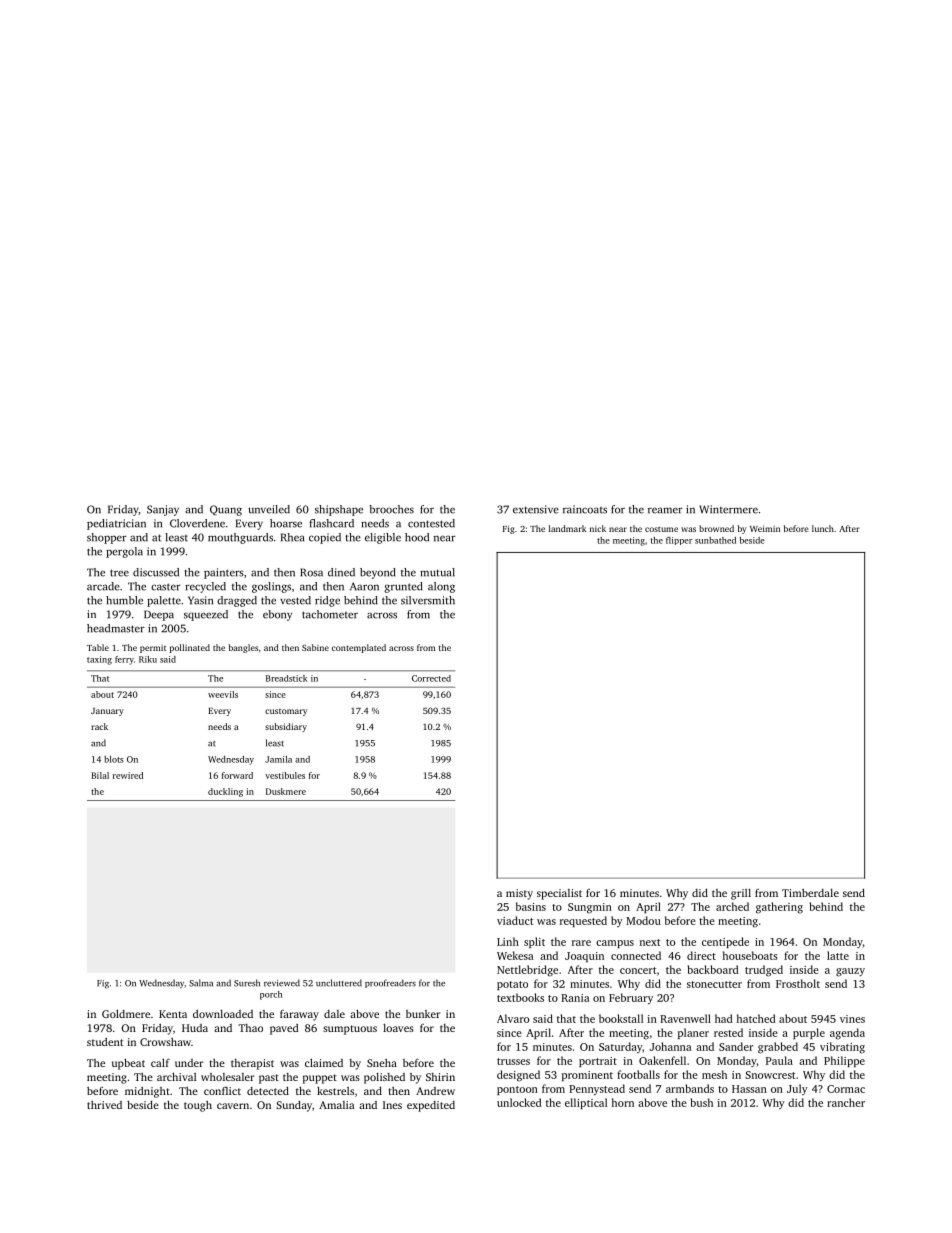  Describe the element at coordinates (285, 775) in the page. I see `vestibules` at that location.
